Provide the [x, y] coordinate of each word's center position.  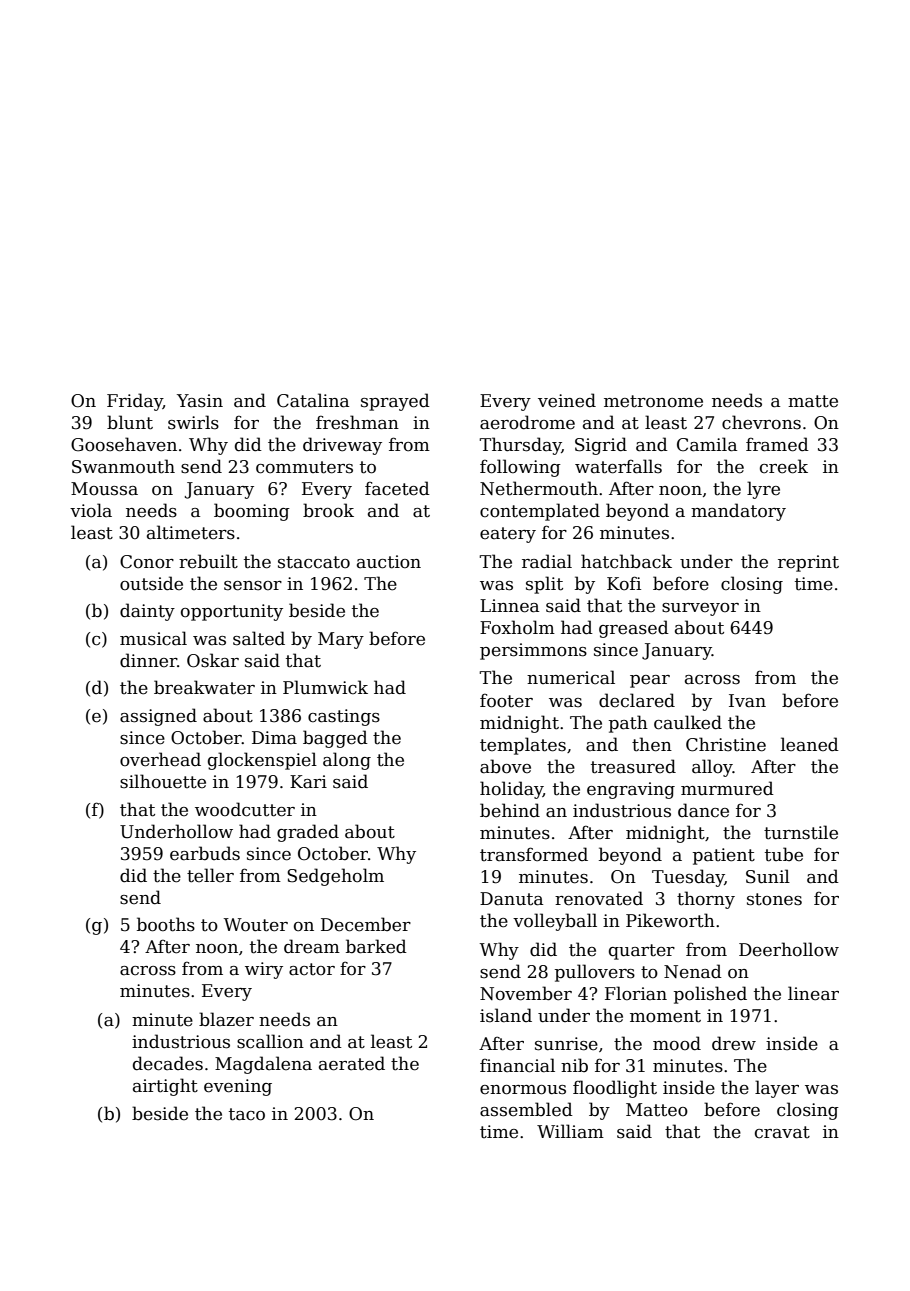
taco [247, 1114]
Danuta [511, 899]
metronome [653, 401]
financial [517, 1065]
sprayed [395, 402]
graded [308, 833]
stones [774, 899]
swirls [193, 422]
